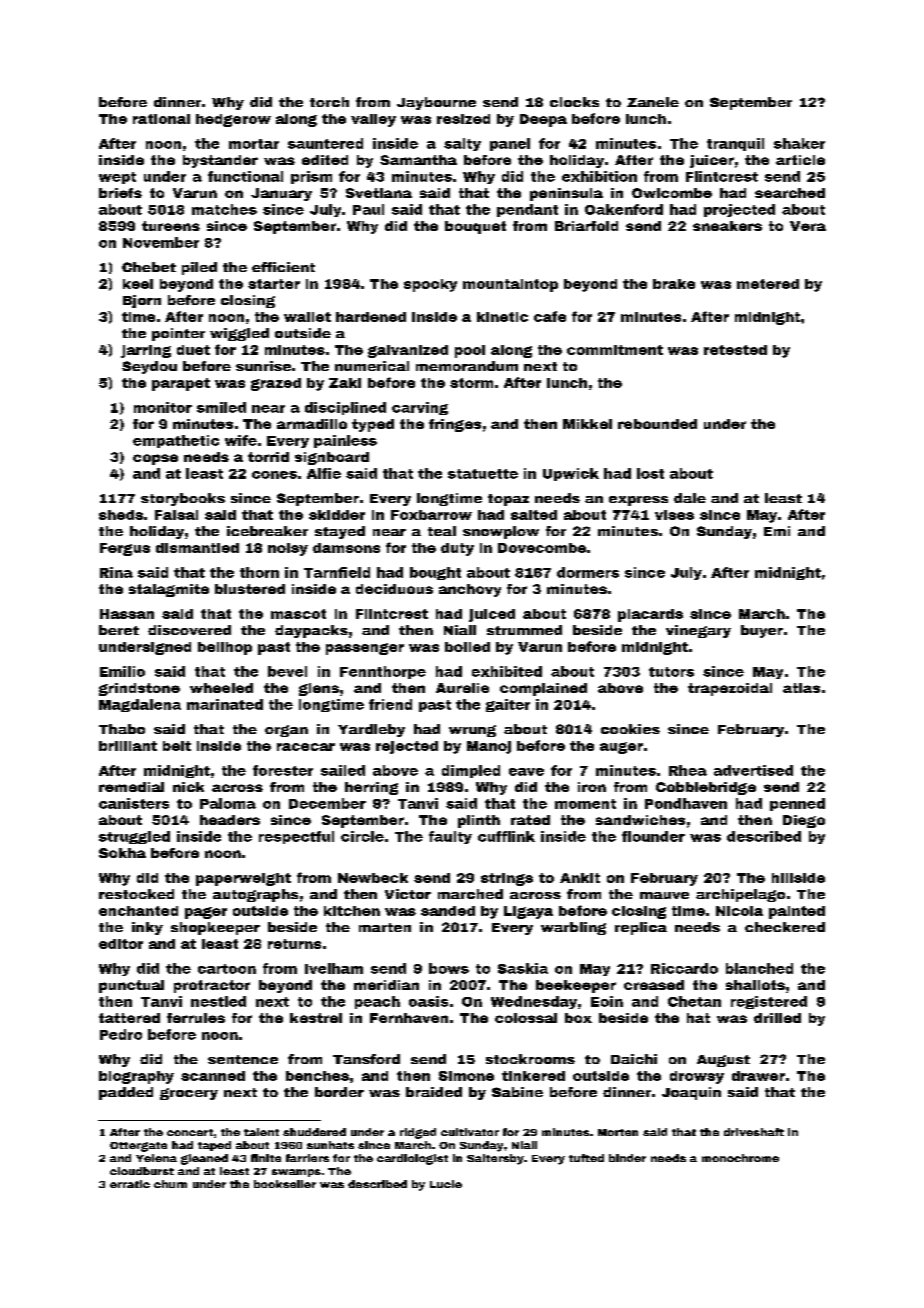 This page has width=924, height=1308. I want to click on Briarfold, so click(586, 226).
